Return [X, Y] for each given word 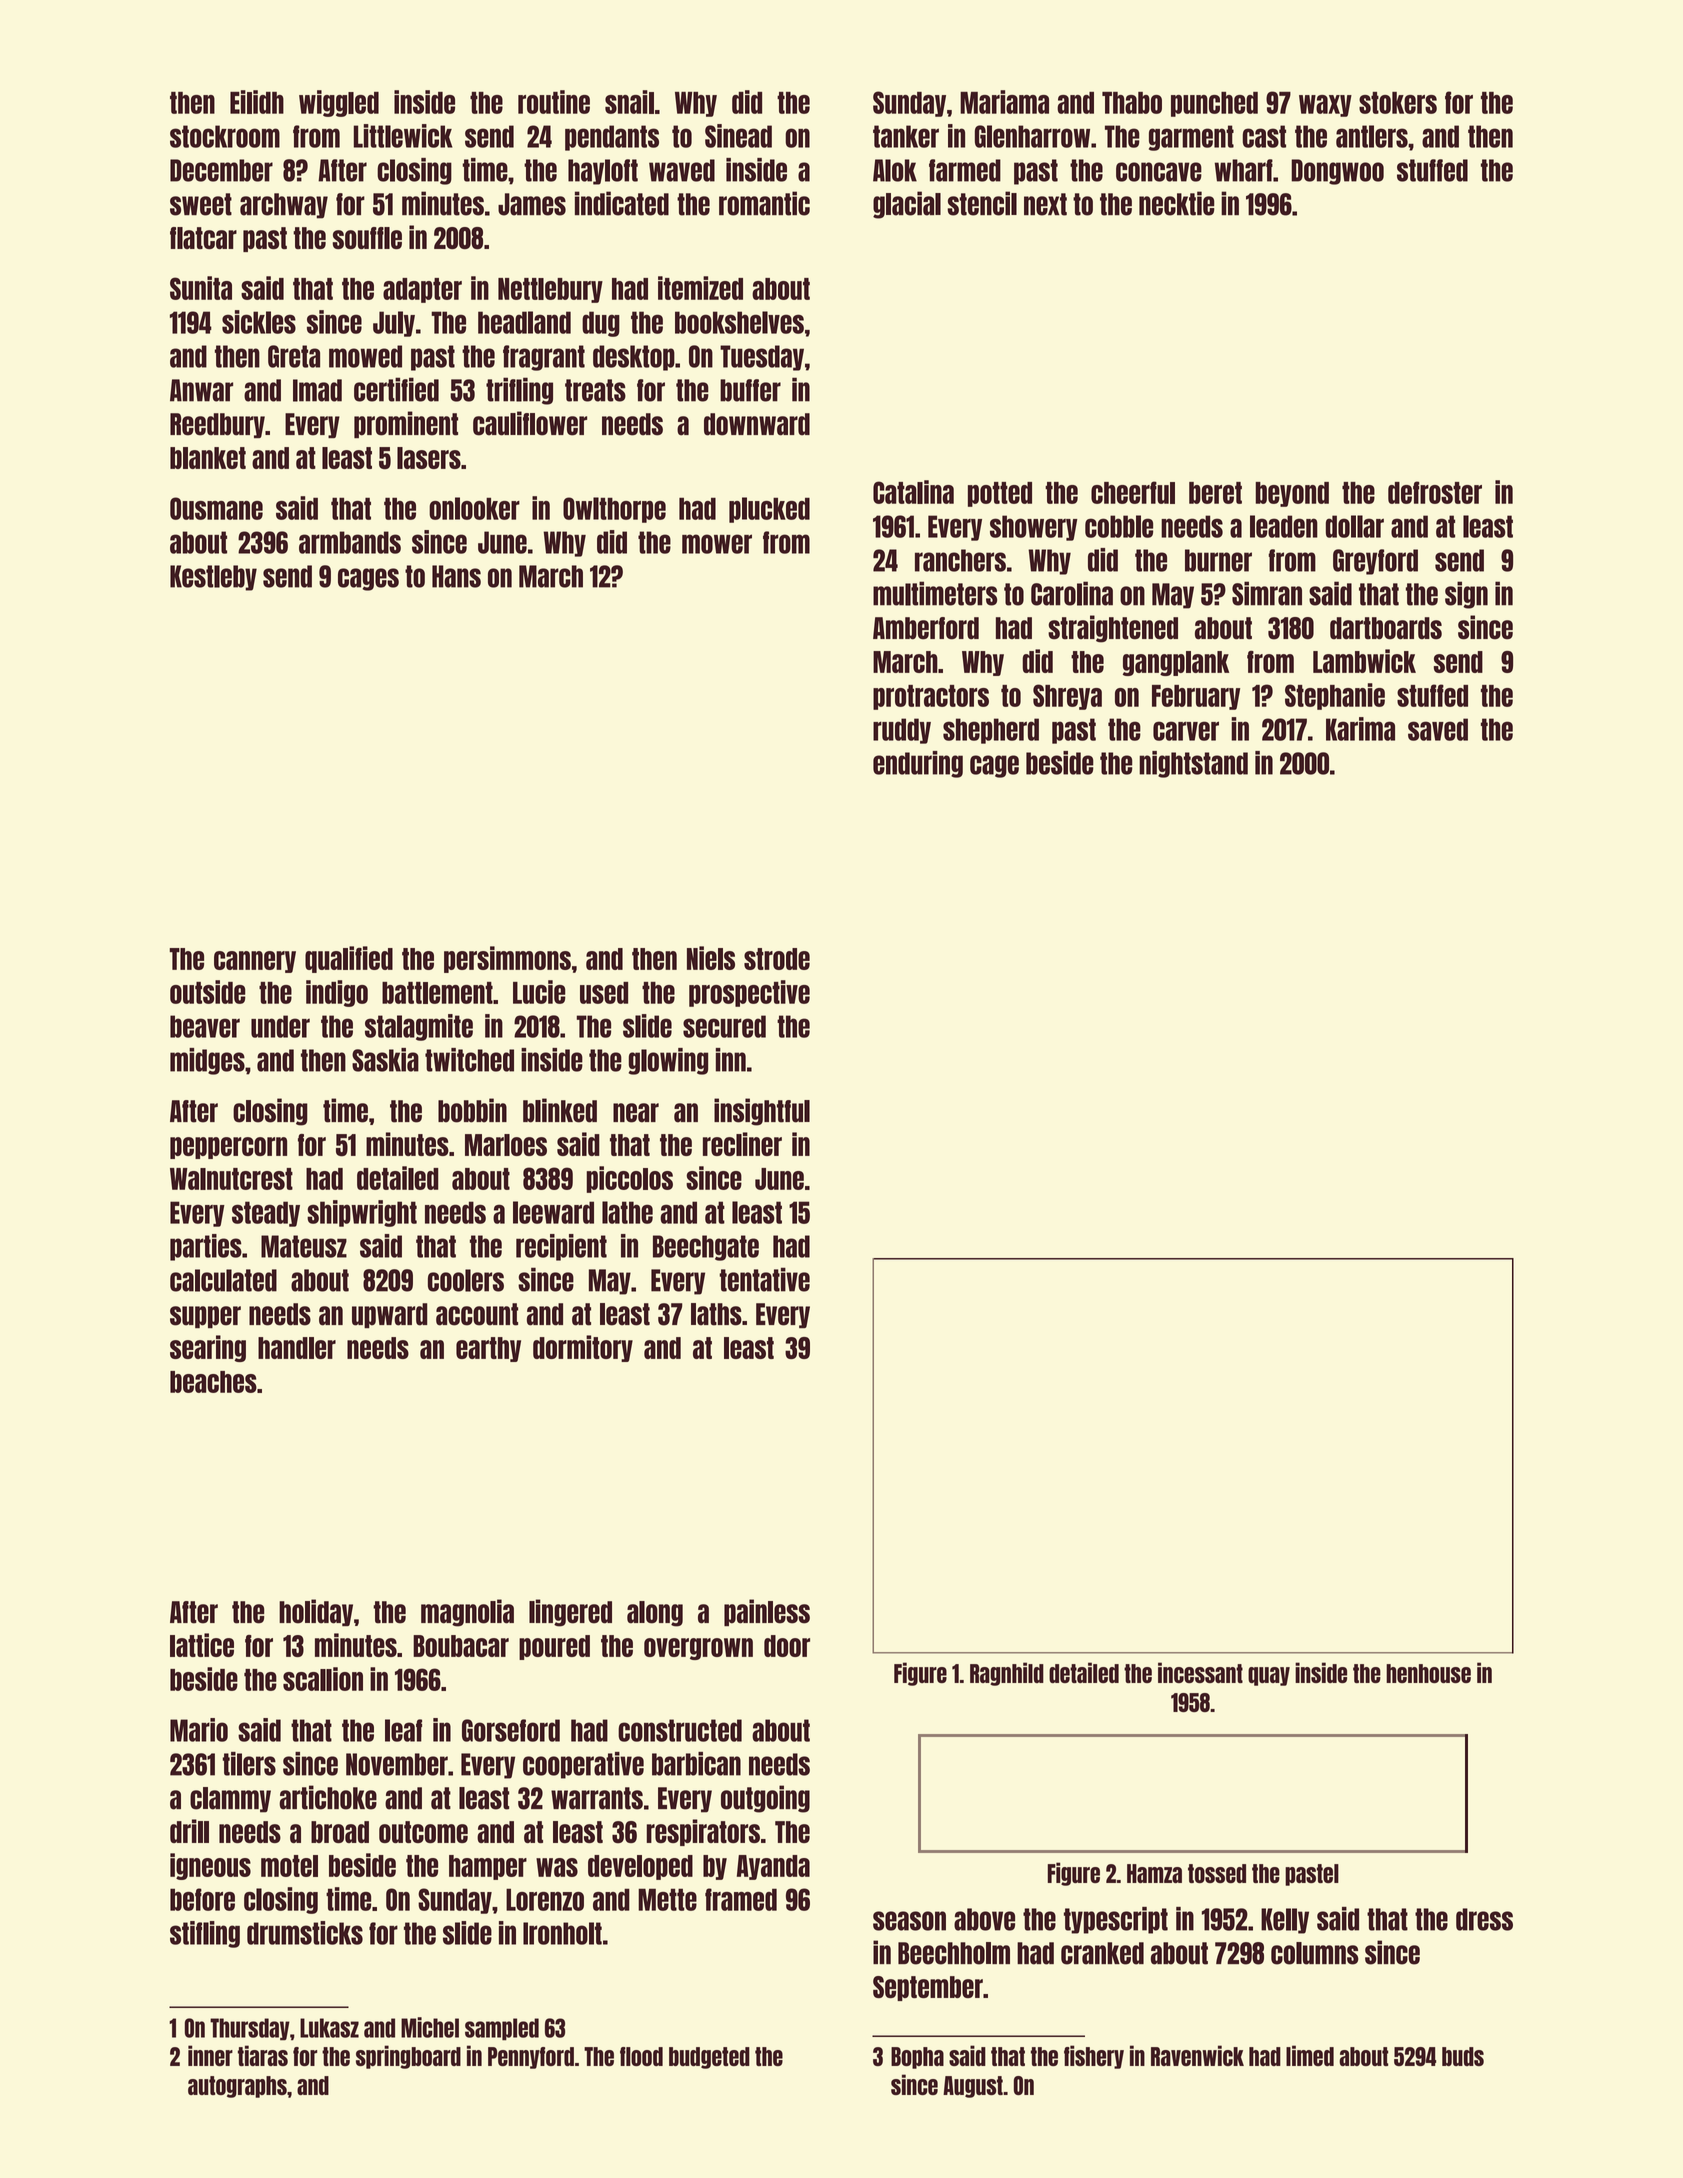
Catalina [913, 492]
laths [716, 1314]
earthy [488, 1349]
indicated [622, 203]
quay [1269, 1676]
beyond [1292, 494]
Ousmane [216, 508]
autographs [237, 2087]
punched [1214, 104]
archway [284, 206]
